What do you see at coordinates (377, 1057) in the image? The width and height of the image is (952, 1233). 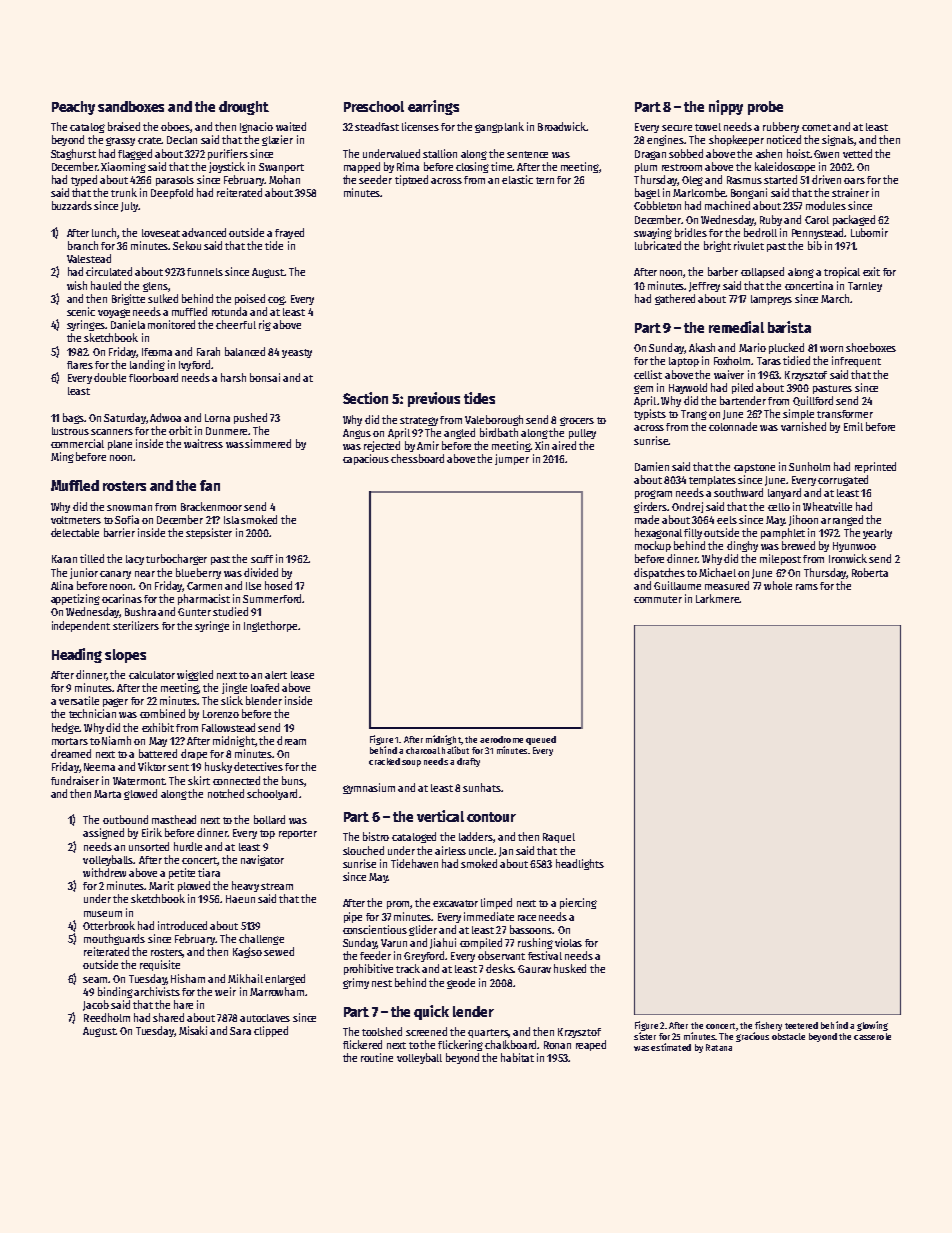 I see `routine` at bounding box center [377, 1057].
